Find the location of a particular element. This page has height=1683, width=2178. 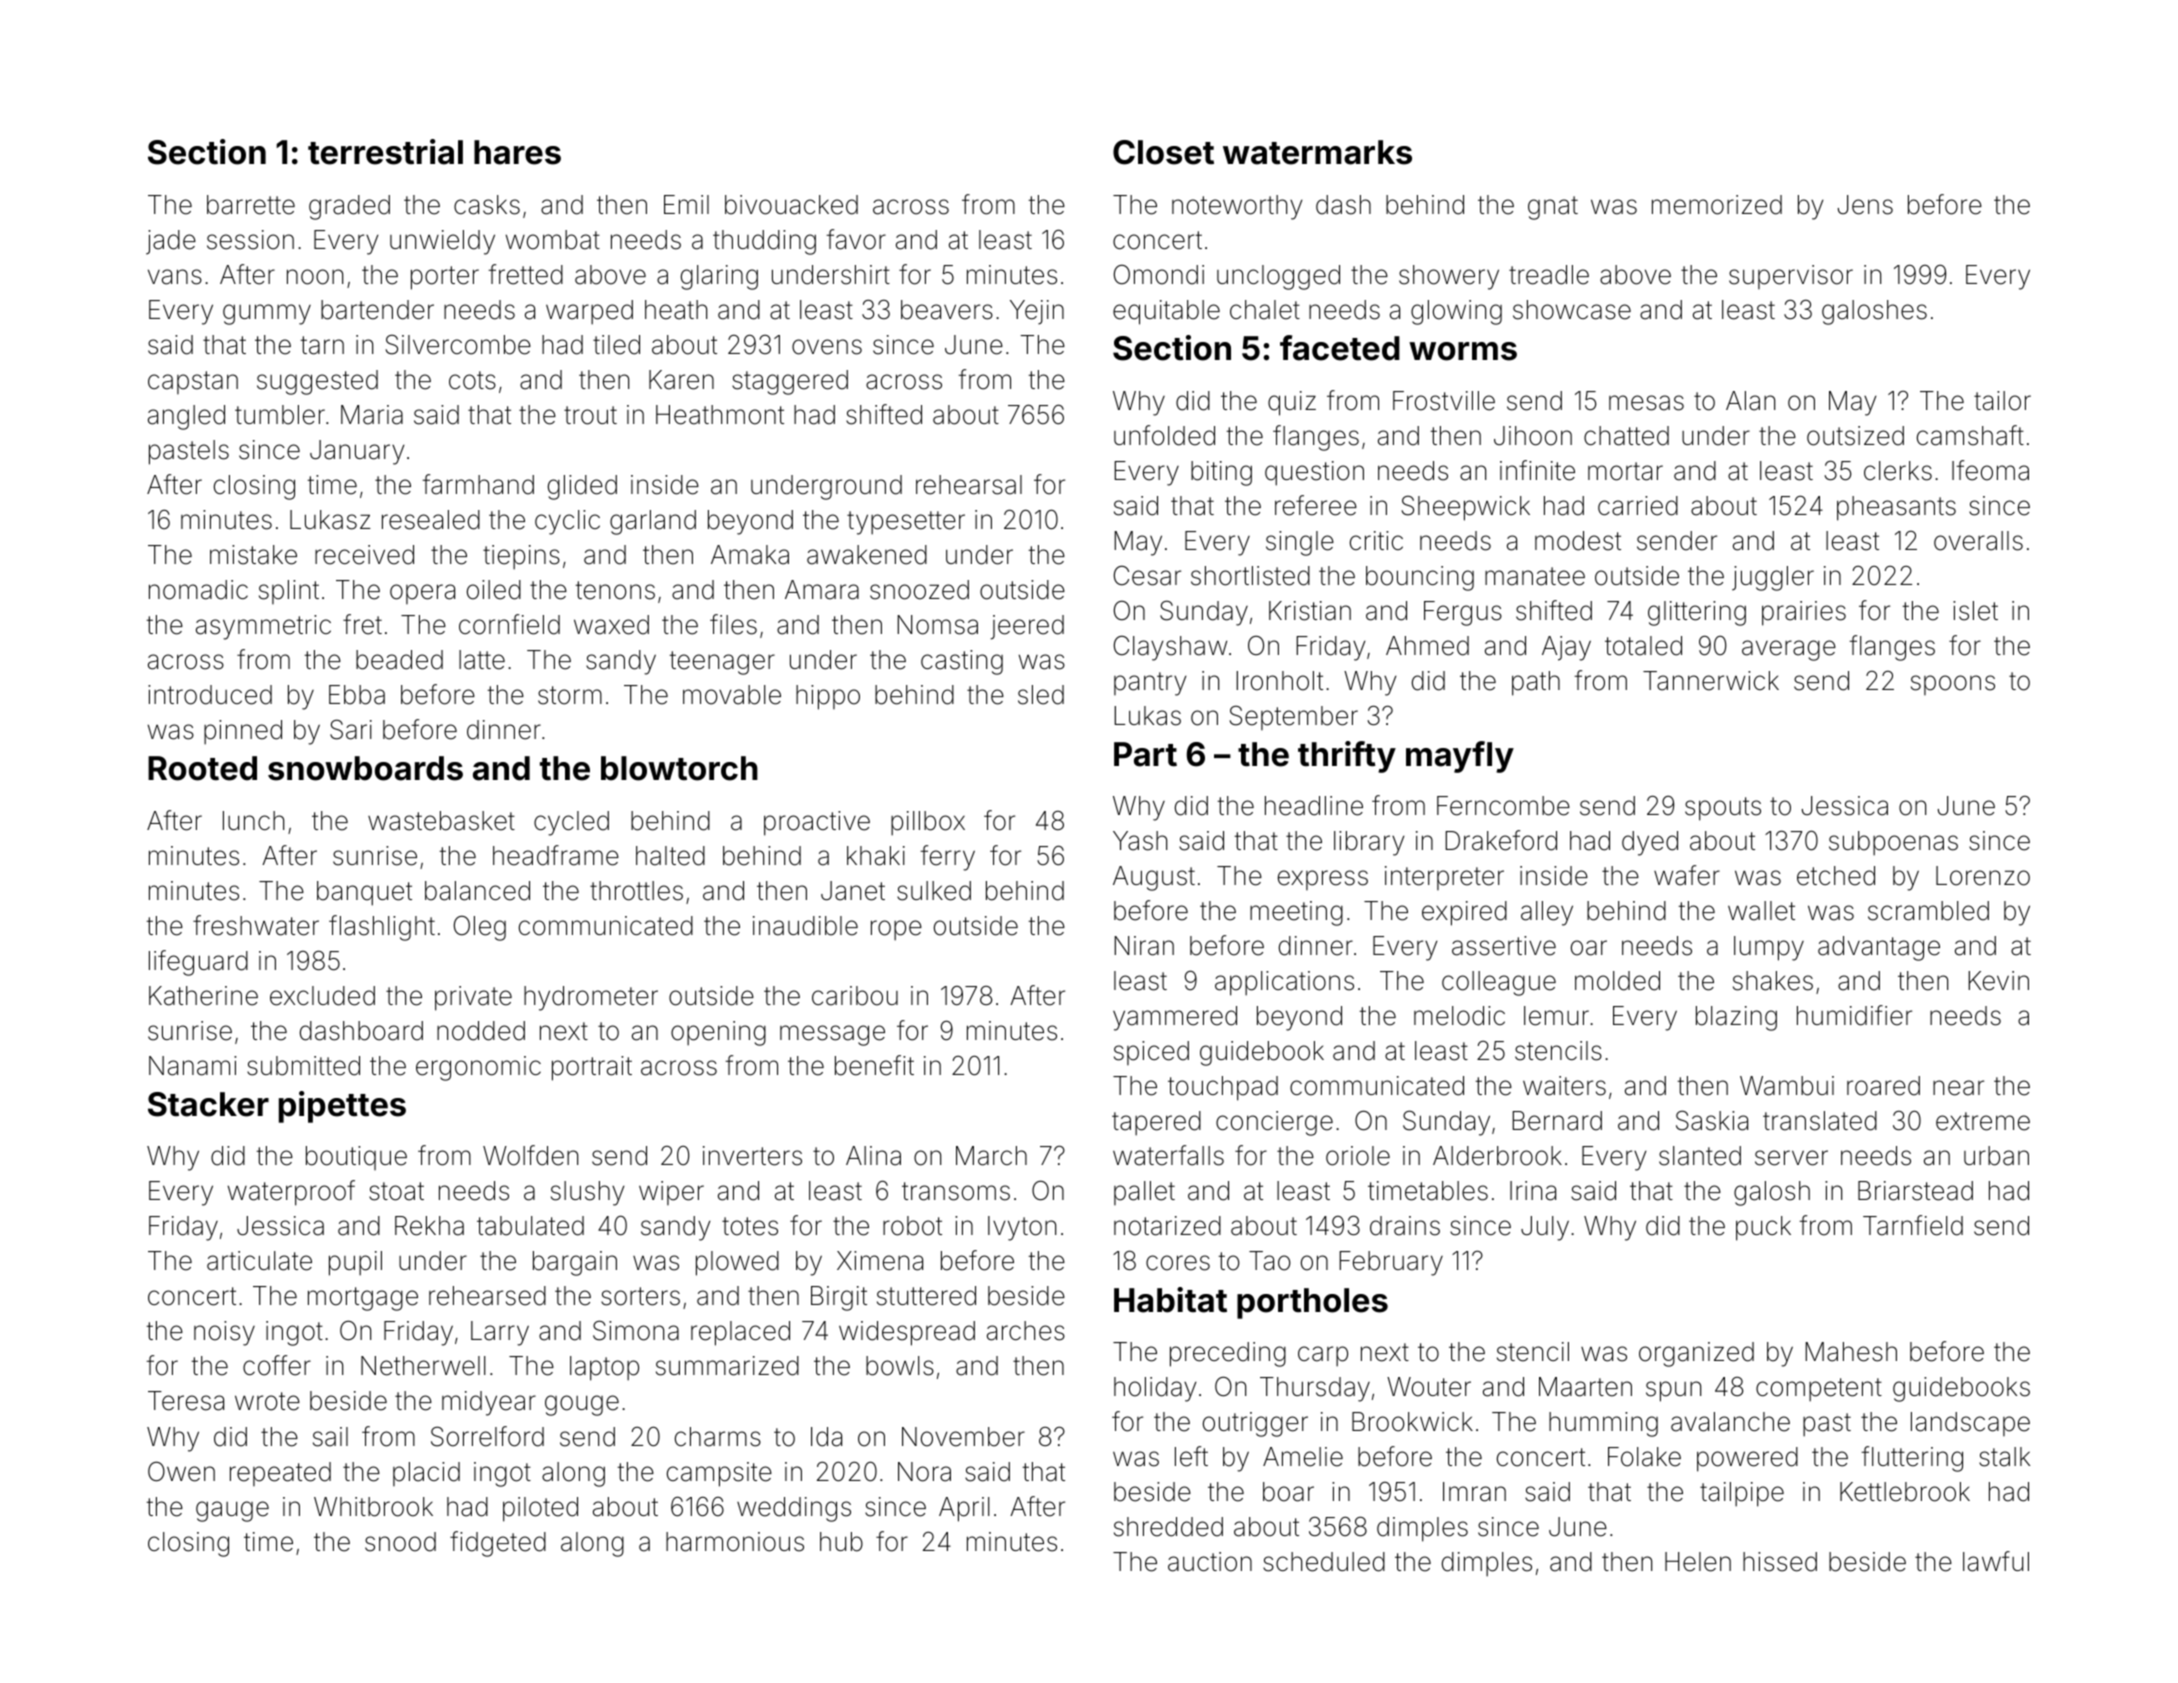

Briarstead is located at coordinates (1915, 1191).
